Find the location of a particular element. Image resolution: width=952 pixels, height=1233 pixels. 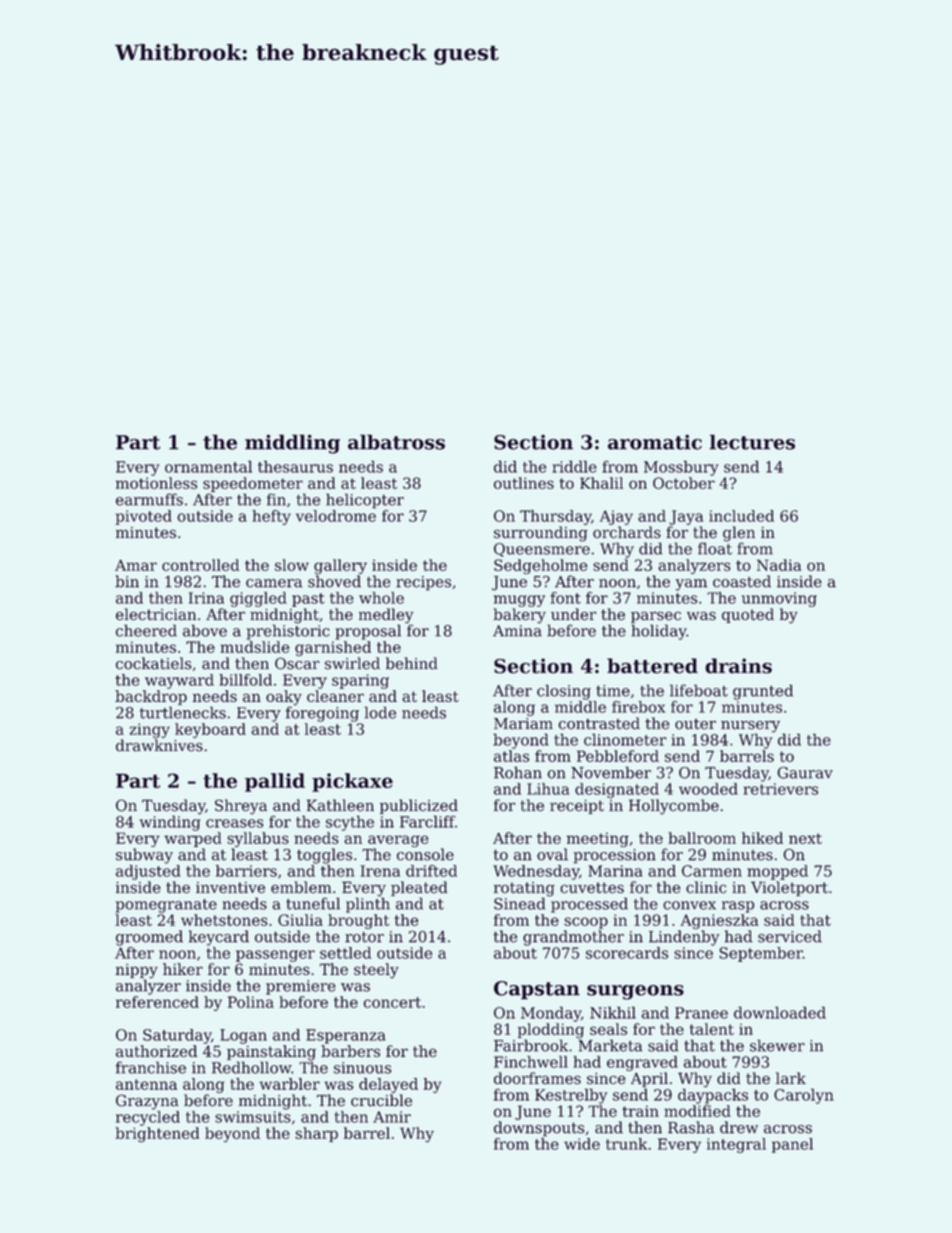

Marina is located at coordinates (615, 871).
